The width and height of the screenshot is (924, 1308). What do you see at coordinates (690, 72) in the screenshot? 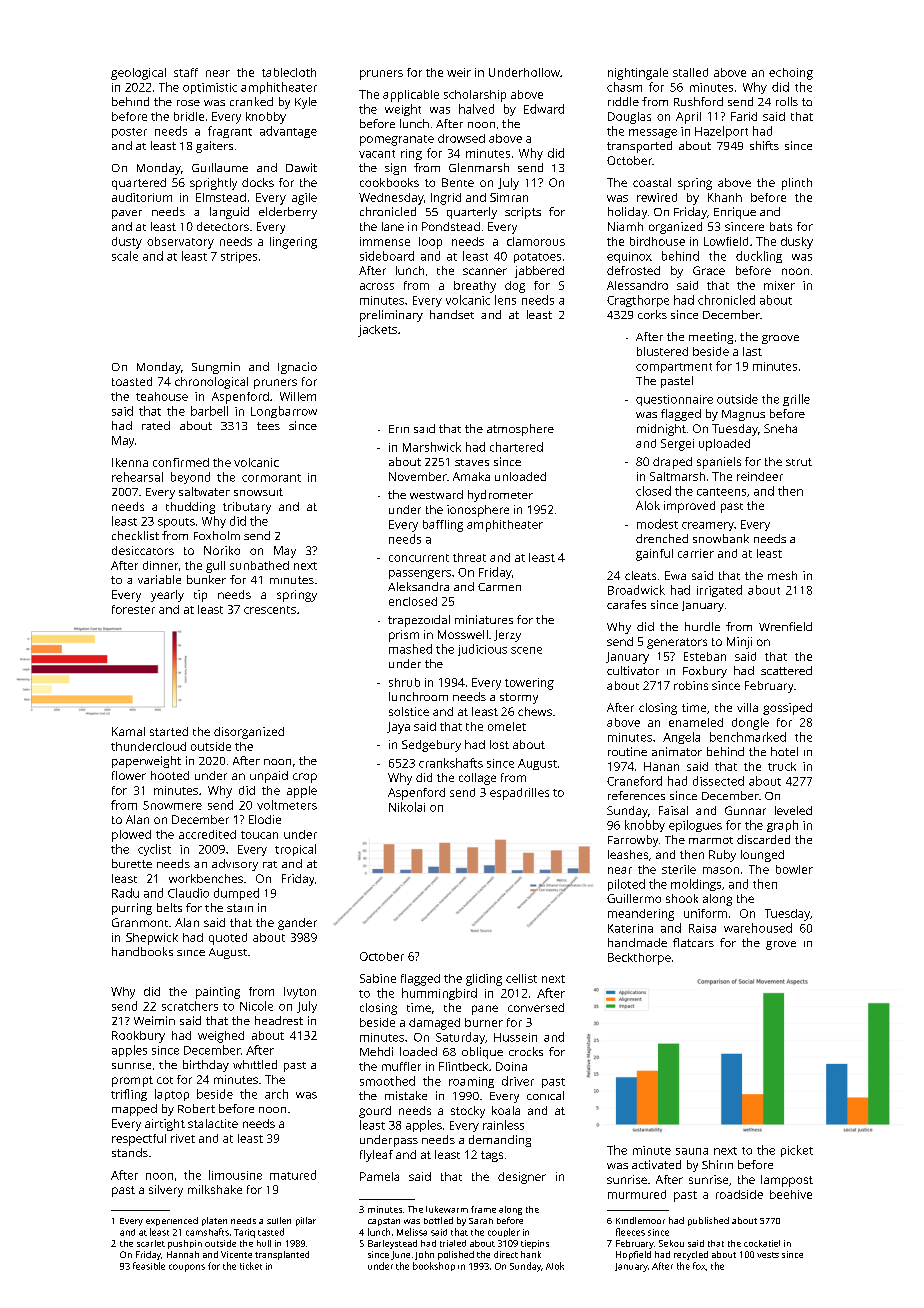
I see `stalled` at bounding box center [690, 72].
